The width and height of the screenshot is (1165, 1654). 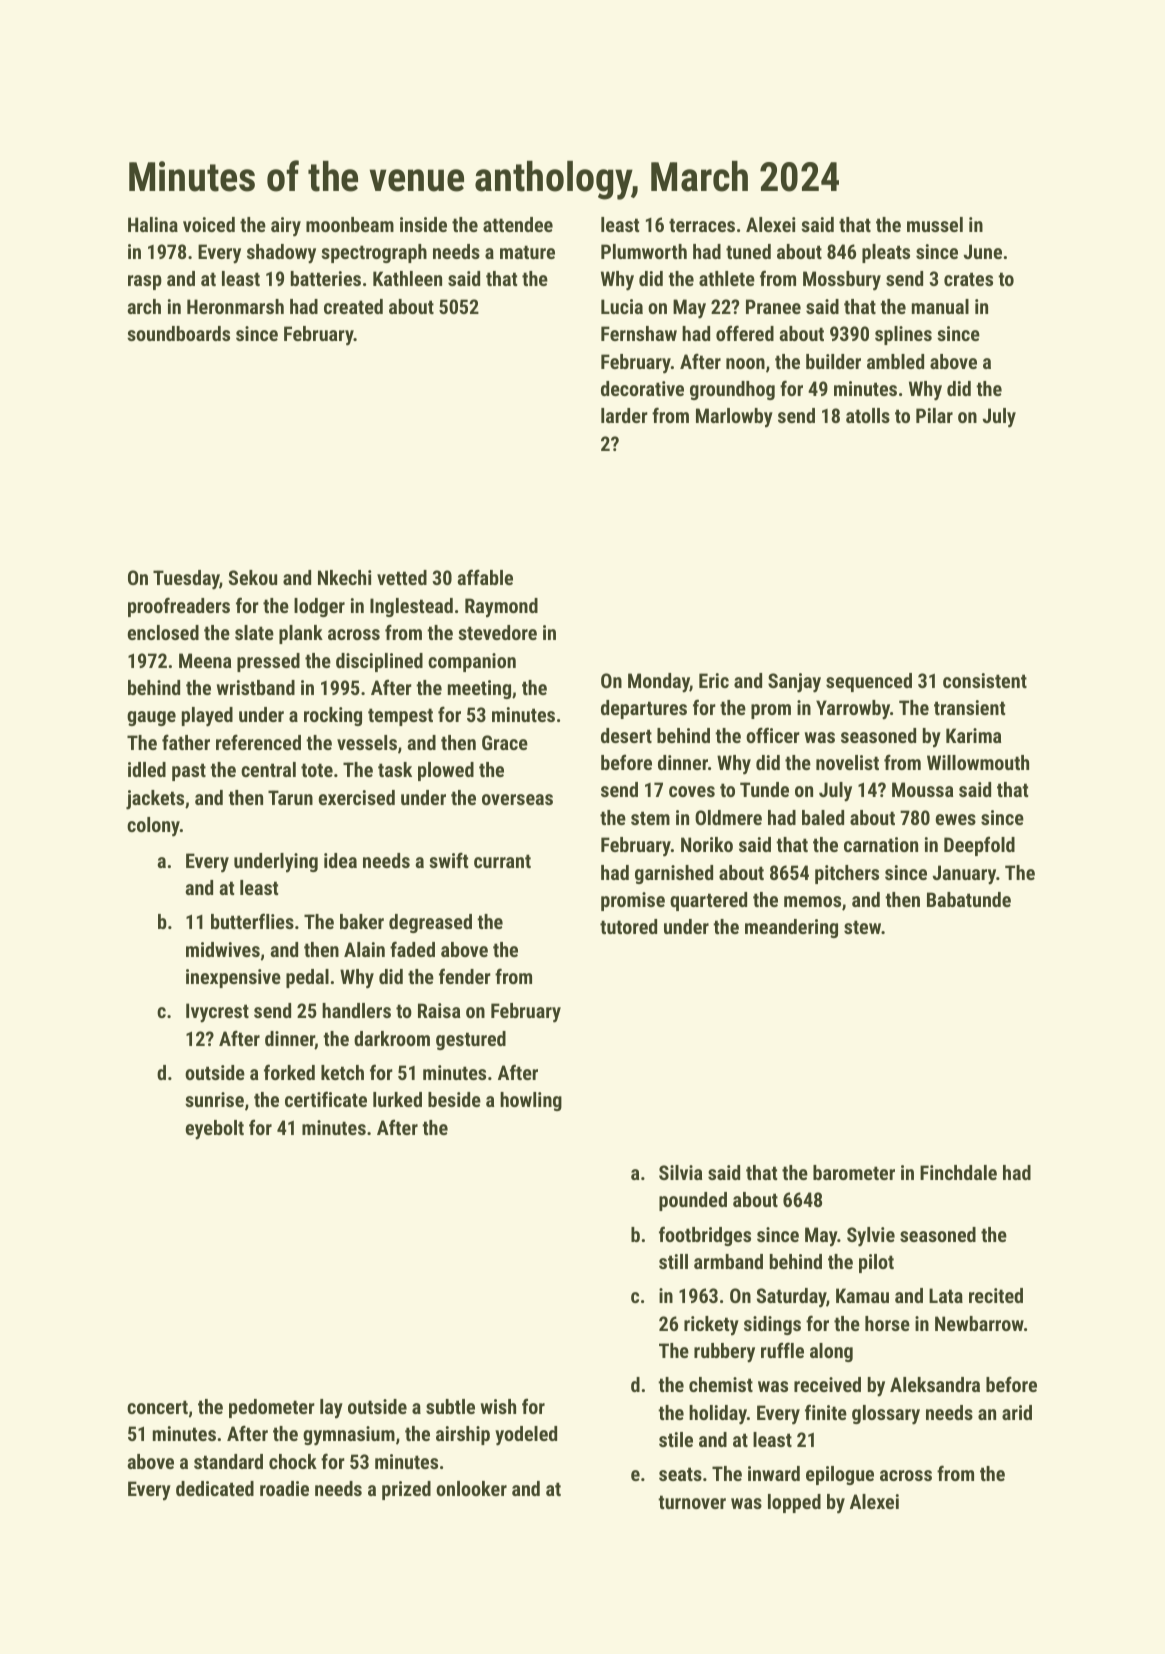 What do you see at coordinates (471, 1040) in the screenshot?
I see `gestured` at bounding box center [471, 1040].
